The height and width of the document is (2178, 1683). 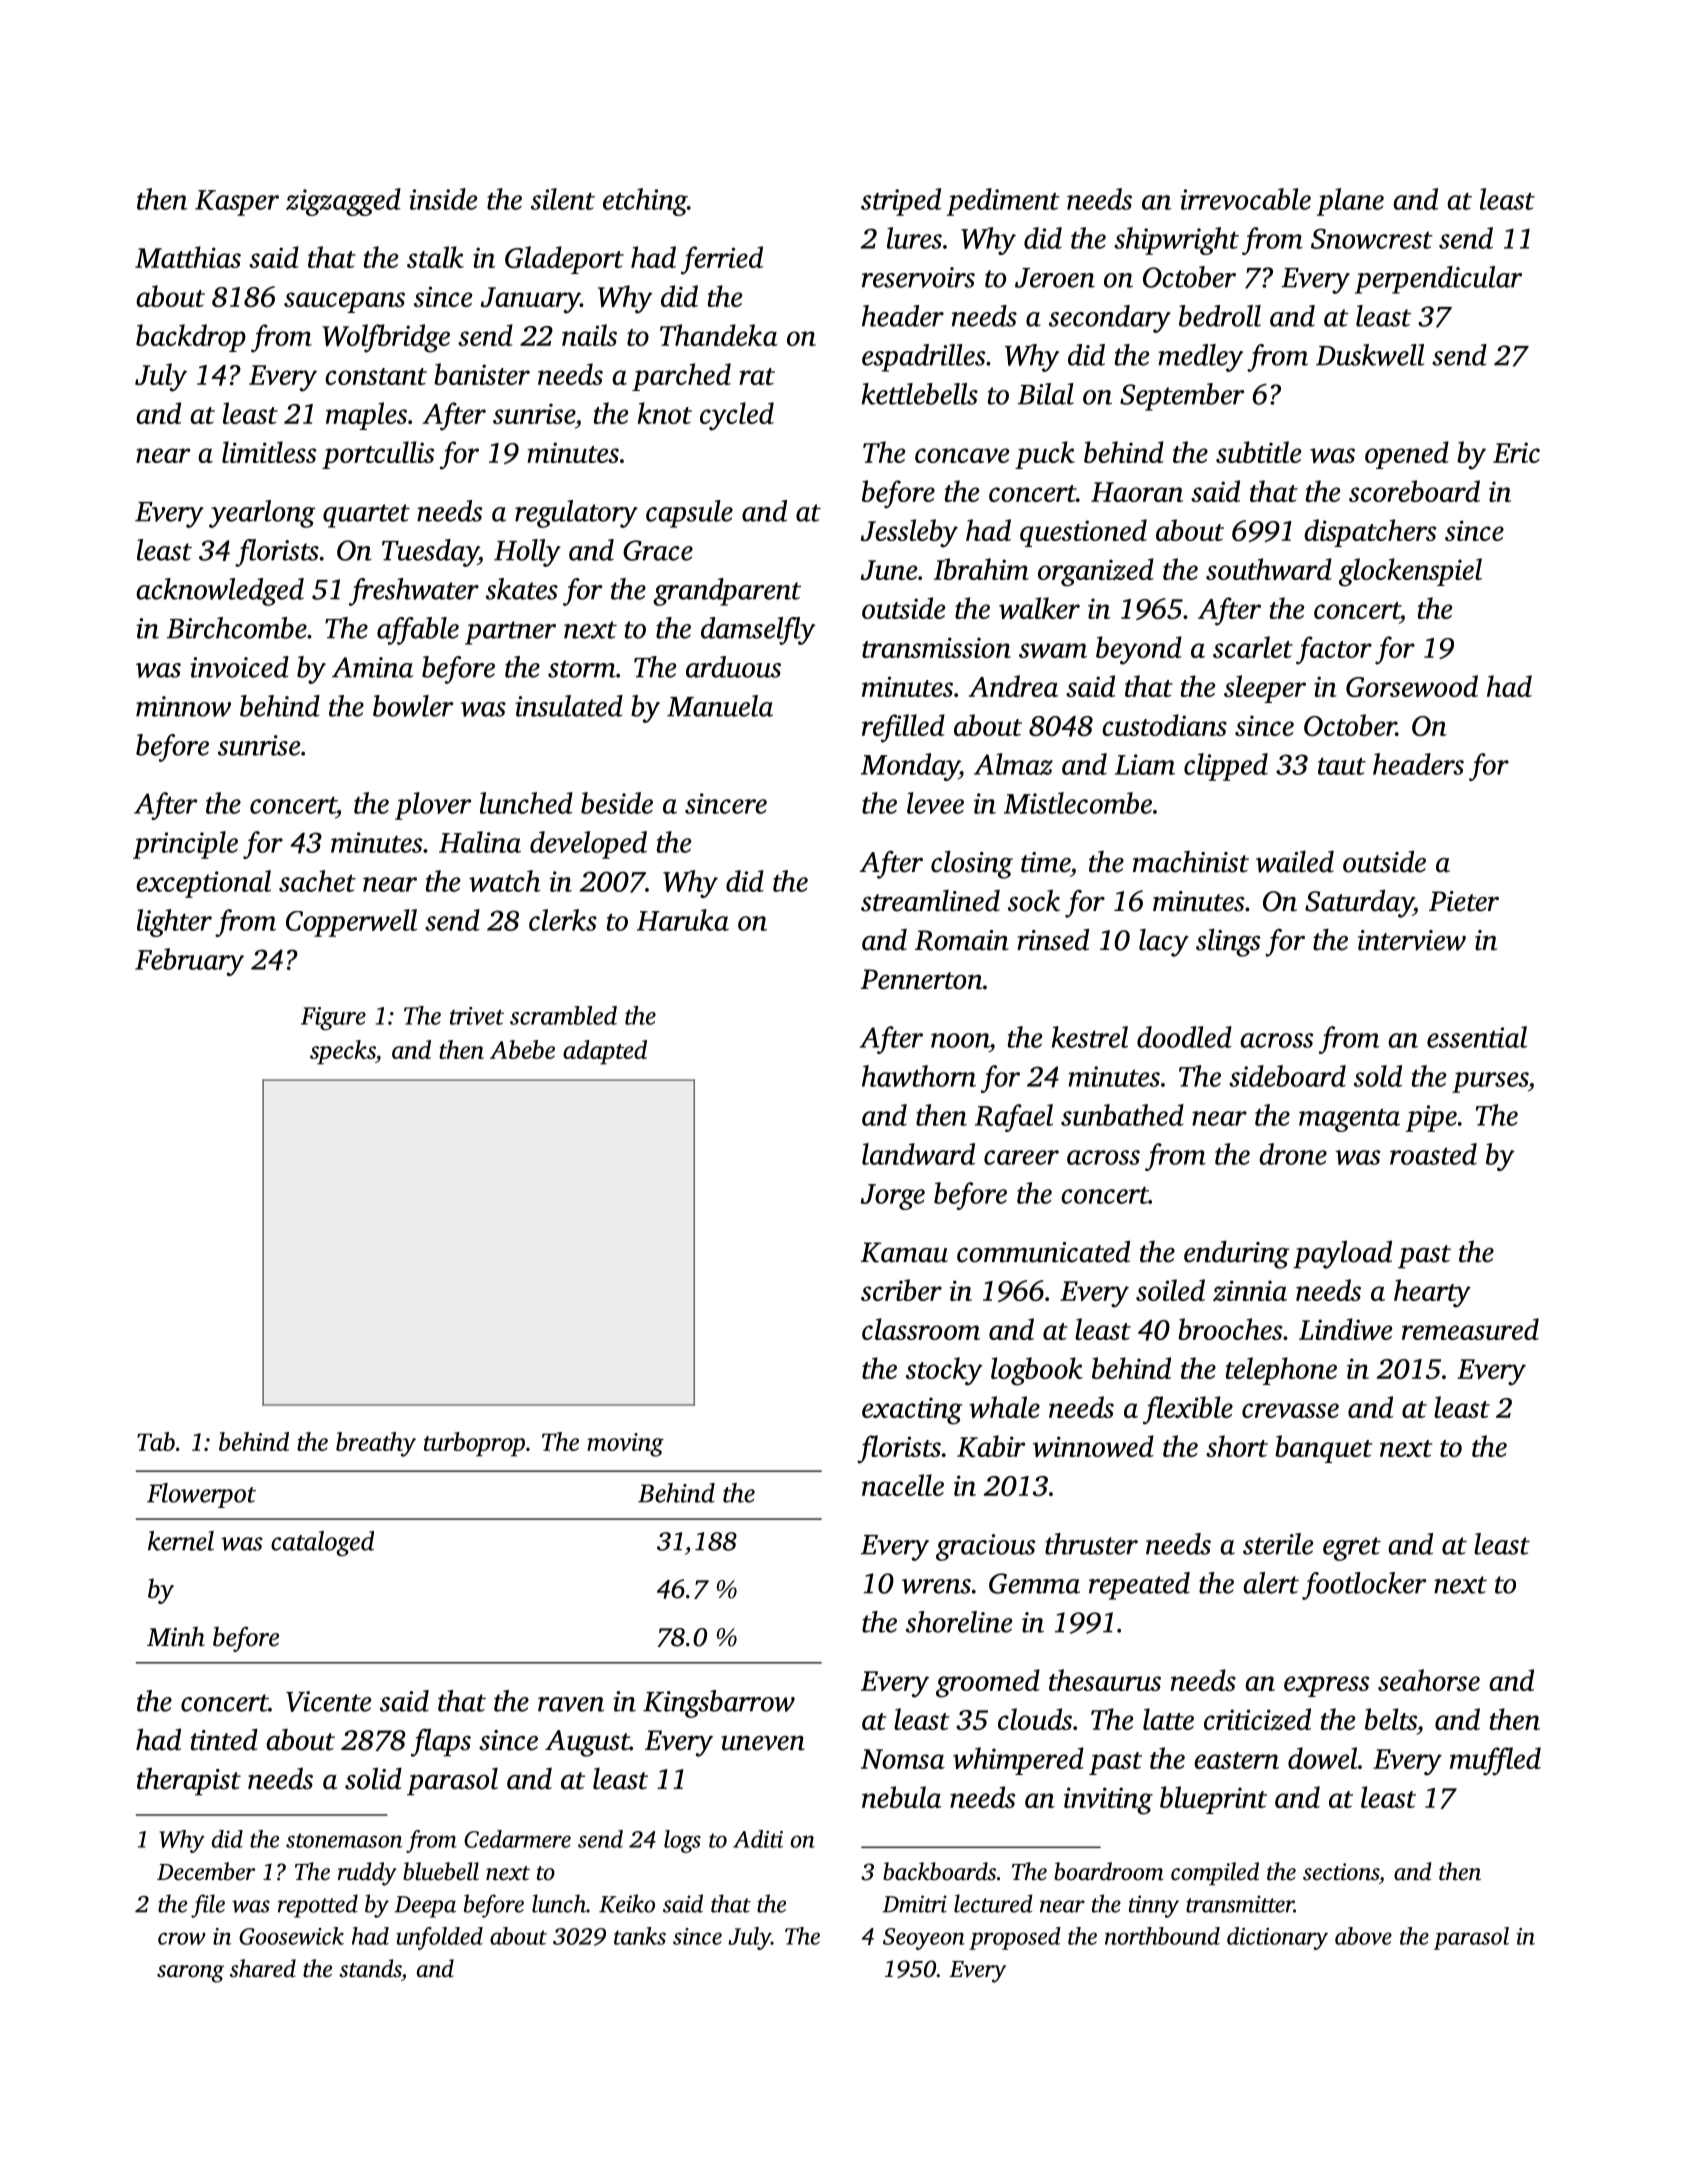 I want to click on Abebe, so click(x=522, y=1049).
